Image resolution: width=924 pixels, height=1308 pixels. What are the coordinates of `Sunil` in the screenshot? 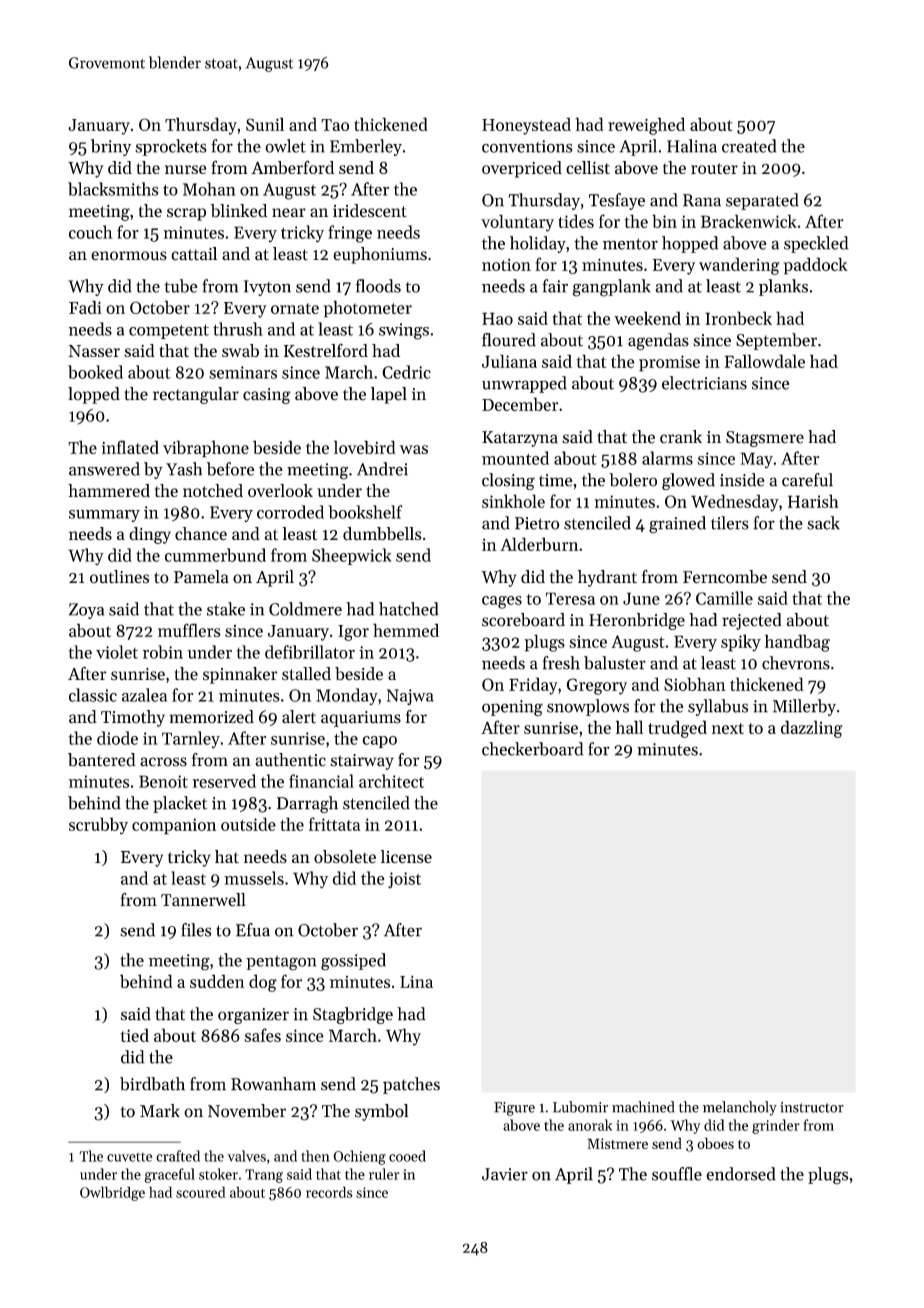 It's located at (265, 124).
